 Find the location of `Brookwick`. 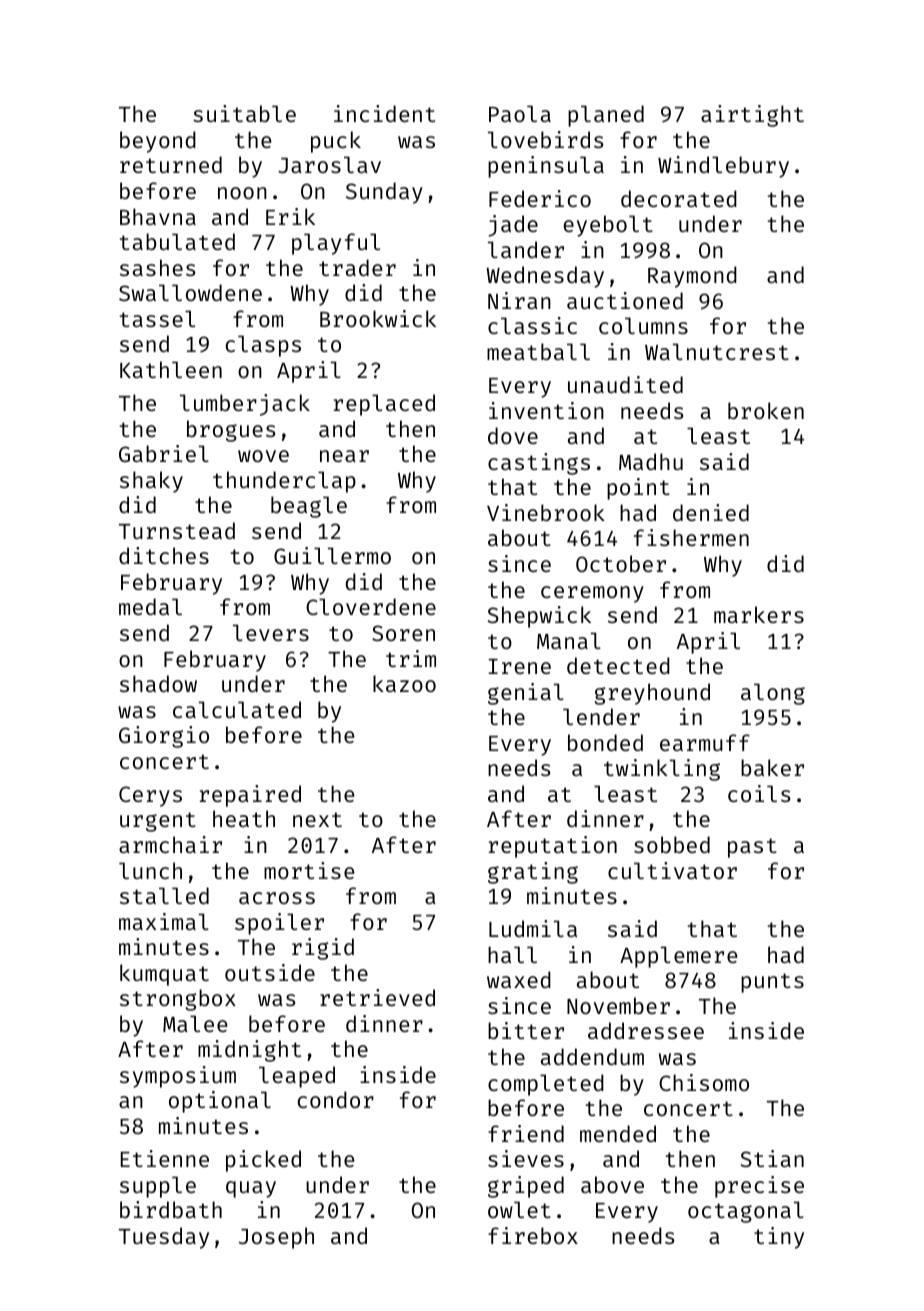

Brookwick is located at coordinates (378, 318).
